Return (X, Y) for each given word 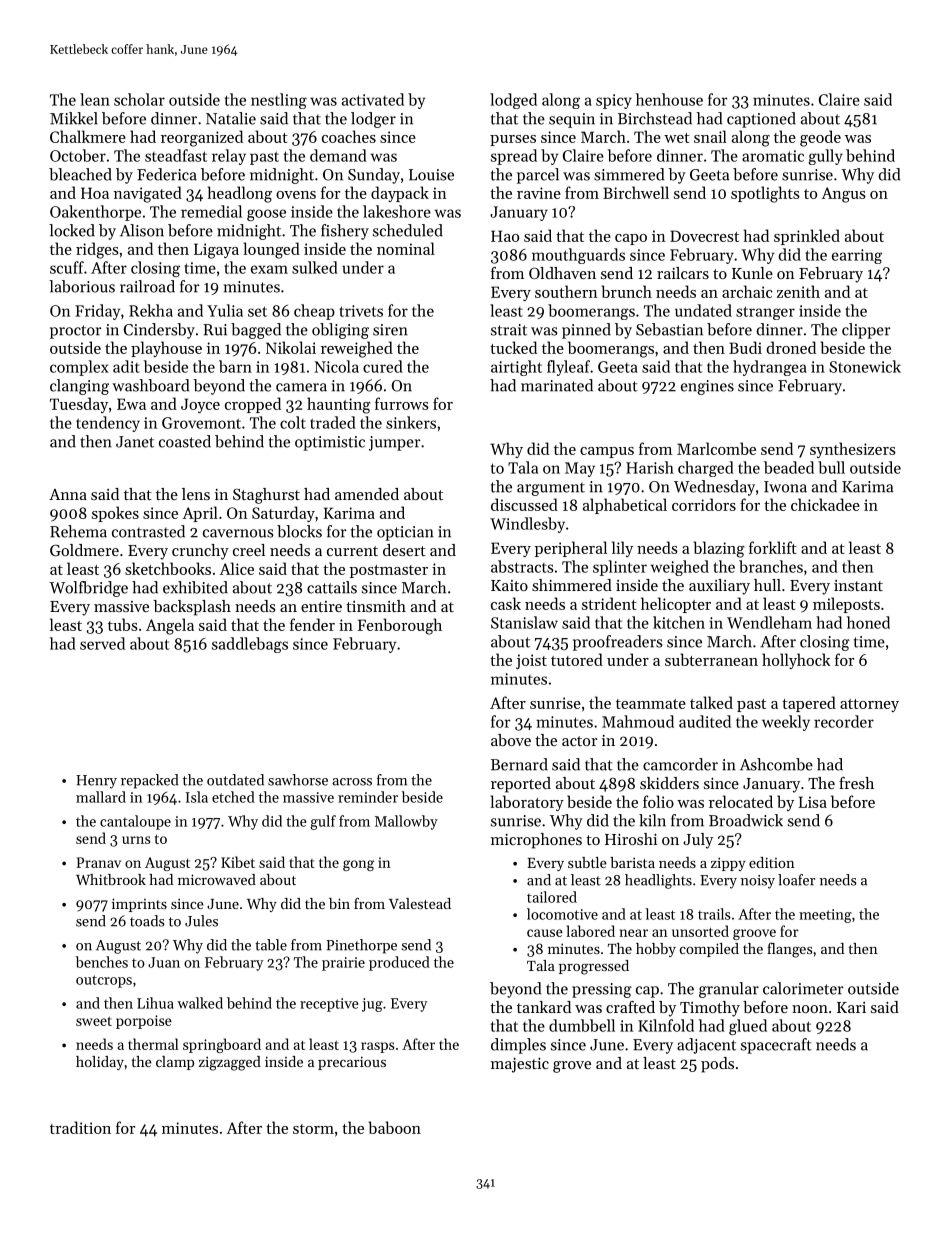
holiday (100, 1063)
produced (399, 963)
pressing (602, 990)
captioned (761, 120)
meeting (825, 916)
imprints (139, 905)
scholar (139, 99)
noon (810, 1009)
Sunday (374, 176)
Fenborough (400, 626)
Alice (236, 568)
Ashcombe (776, 764)
